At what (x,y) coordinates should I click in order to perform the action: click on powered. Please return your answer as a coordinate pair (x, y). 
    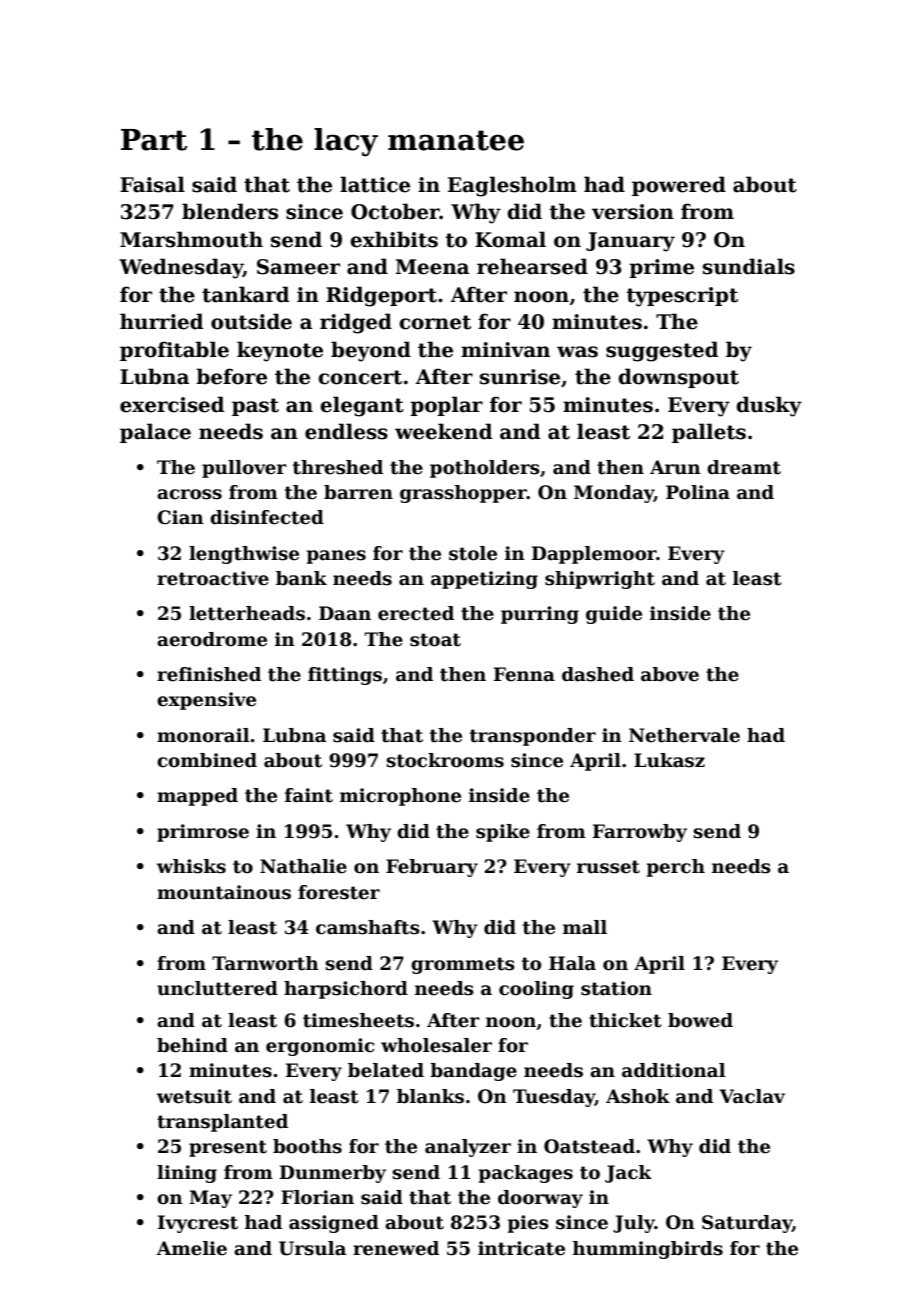
    Looking at the image, I should click on (679, 186).
